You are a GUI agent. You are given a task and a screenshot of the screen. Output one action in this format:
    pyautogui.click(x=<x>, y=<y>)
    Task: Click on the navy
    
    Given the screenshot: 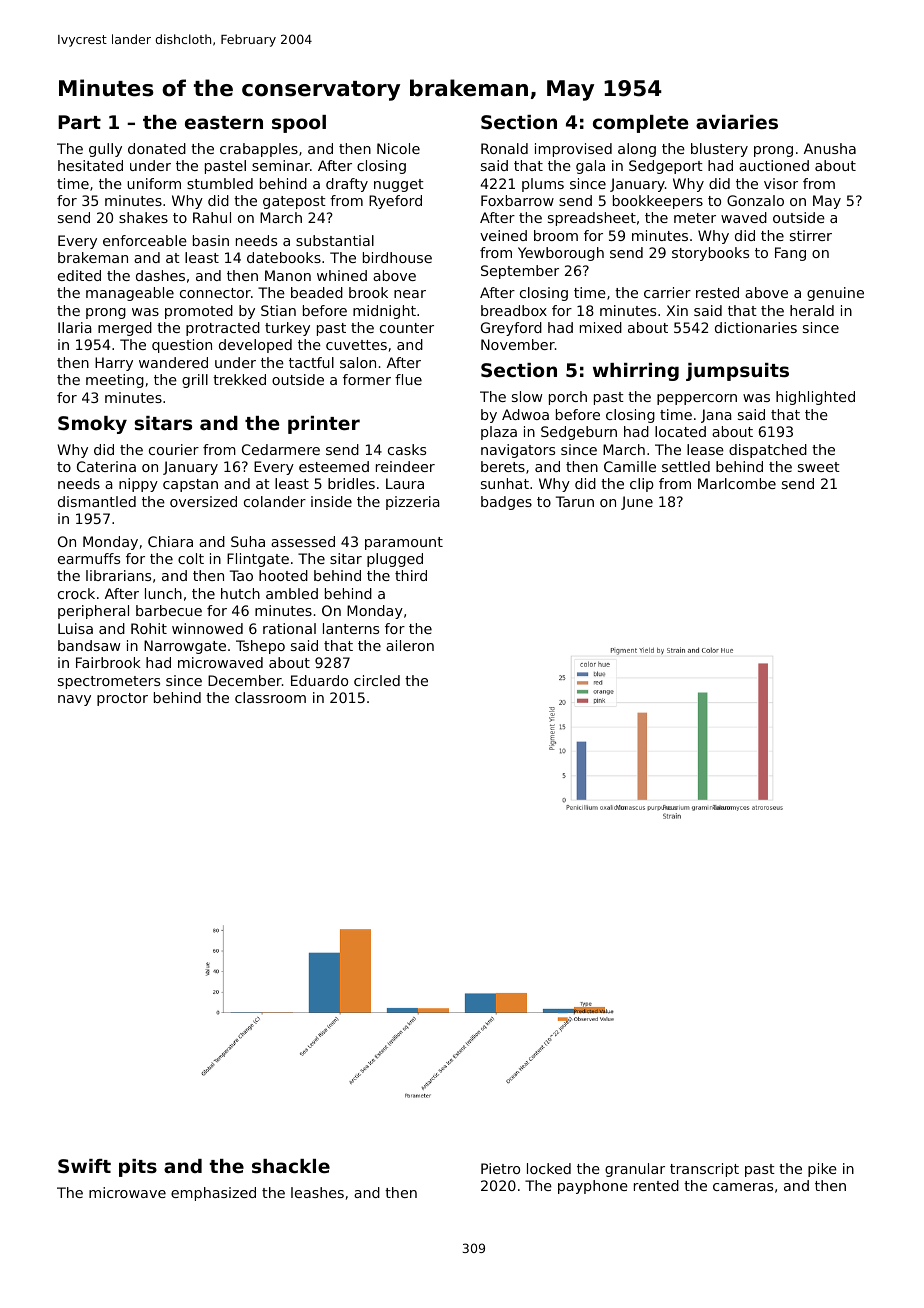 What is the action you would take?
    pyautogui.click(x=74, y=700)
